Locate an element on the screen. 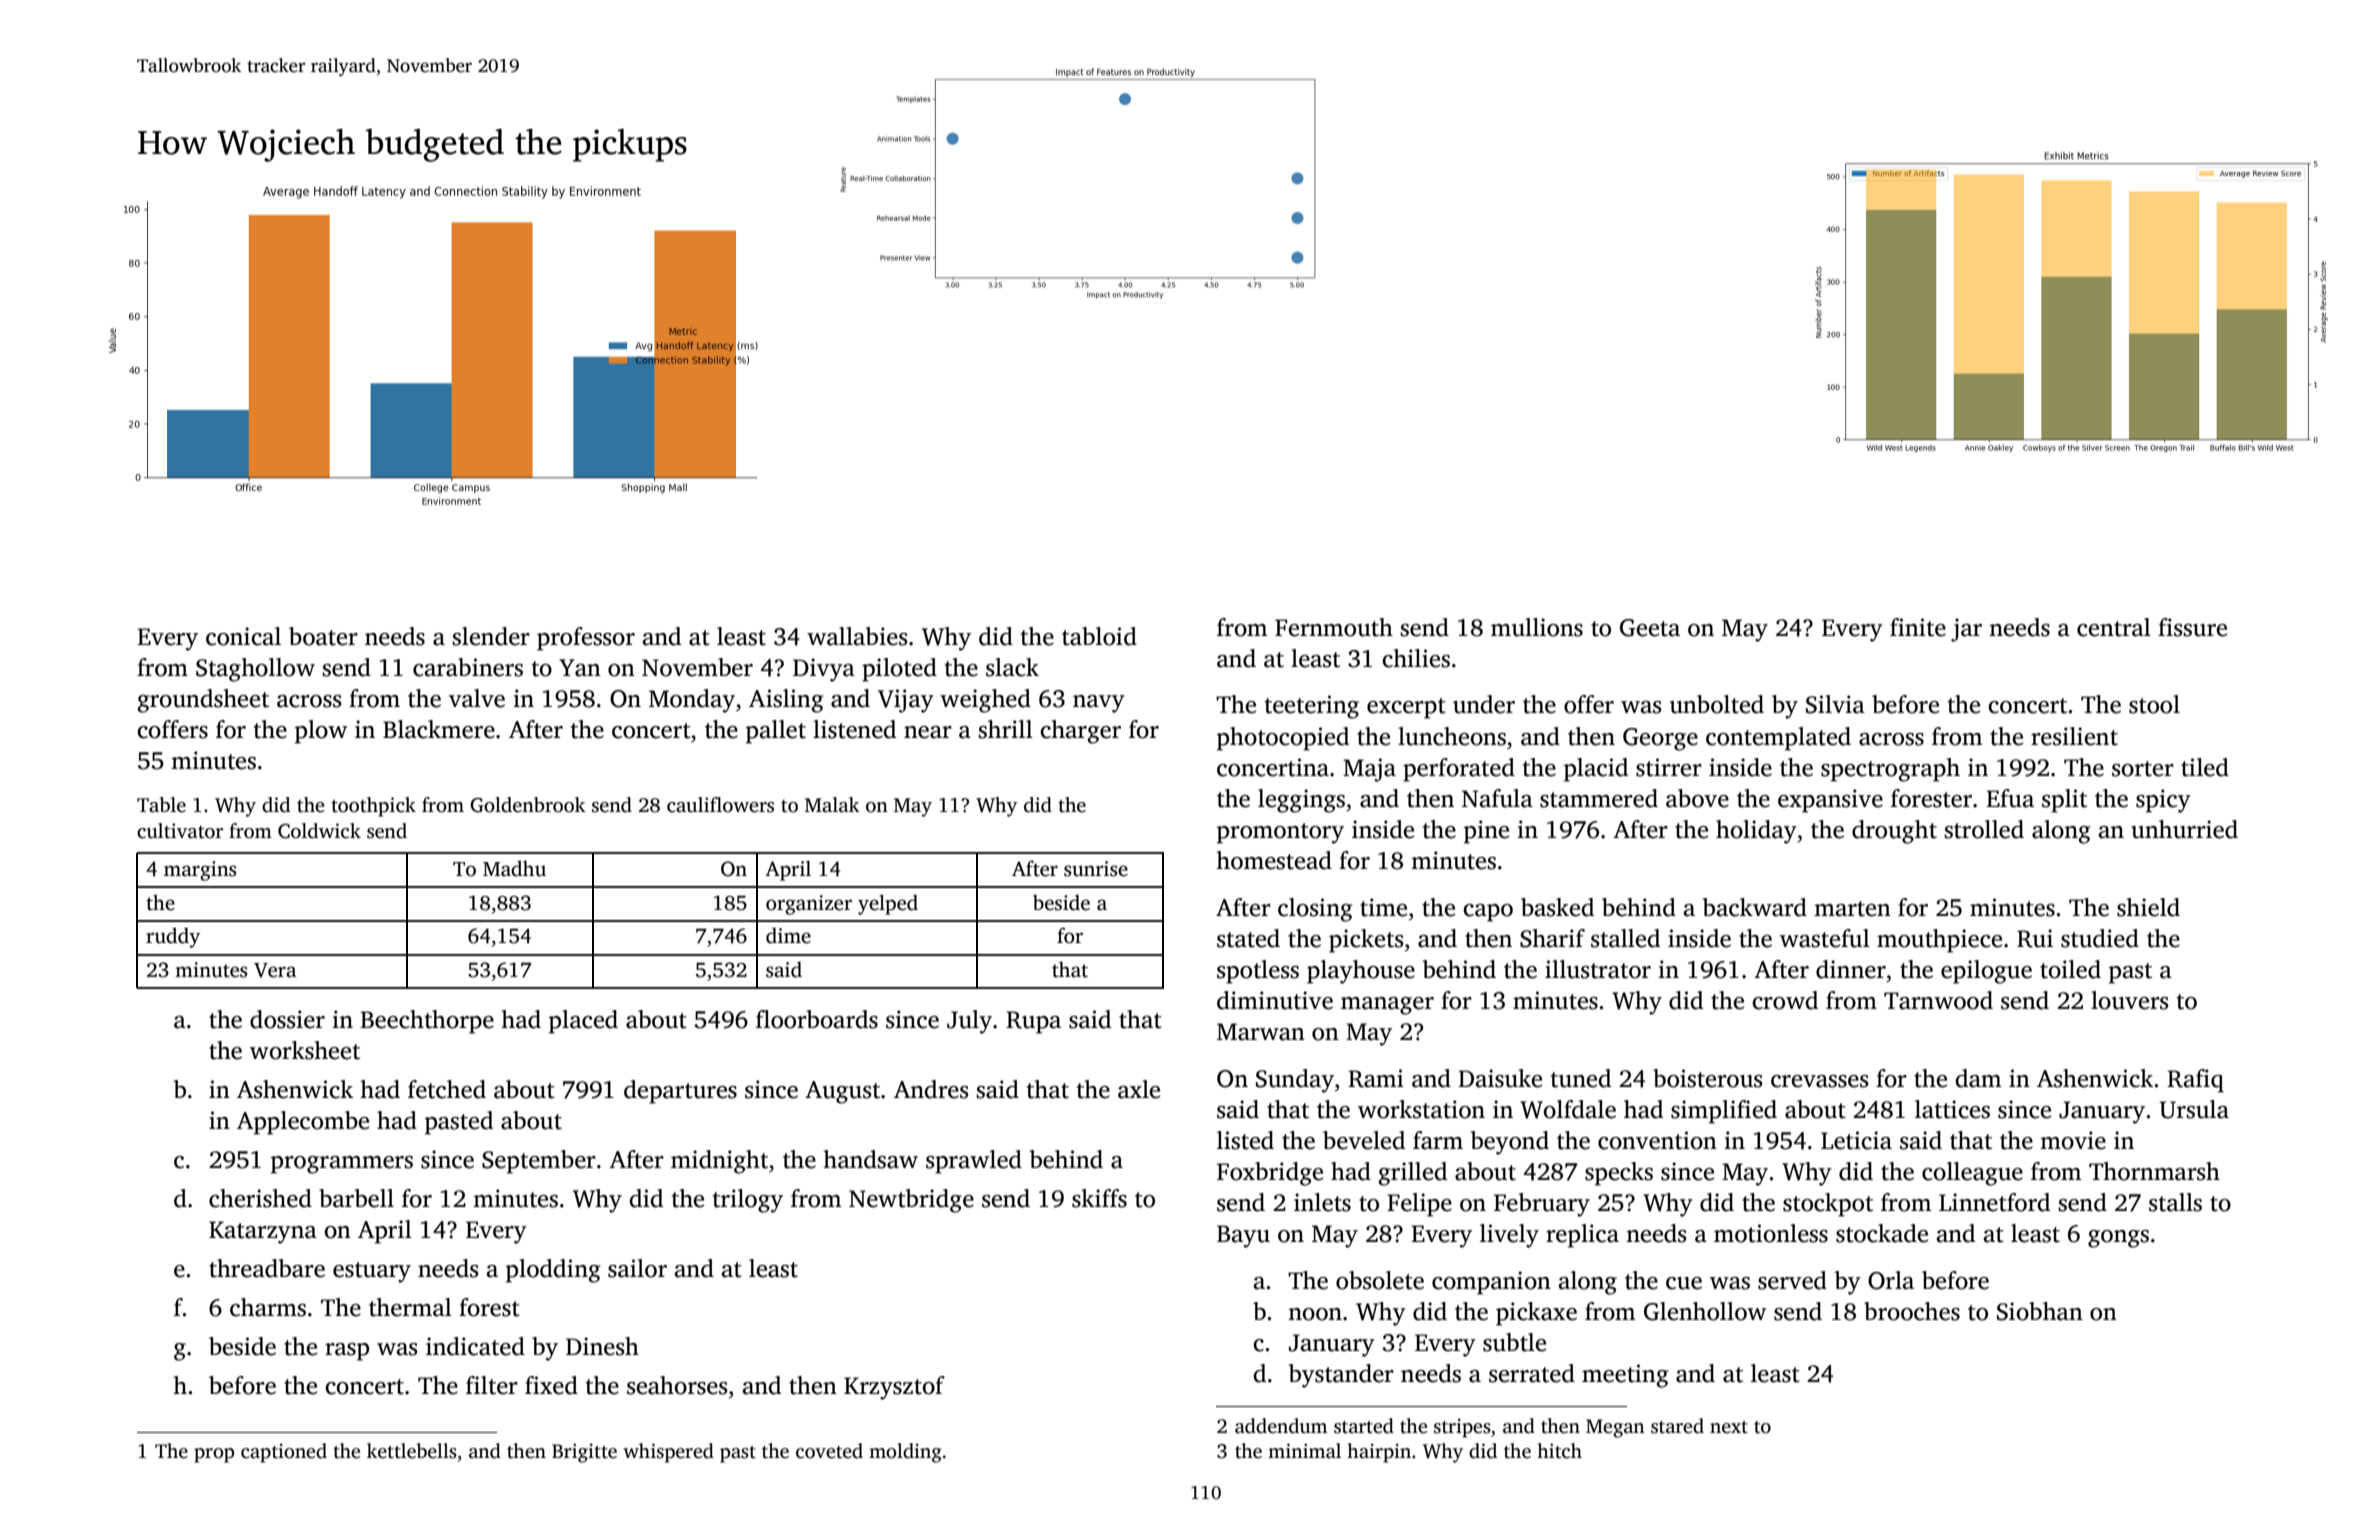 The image size is (2380, 1540). seahorses is located at coordinates (677, 1385).
